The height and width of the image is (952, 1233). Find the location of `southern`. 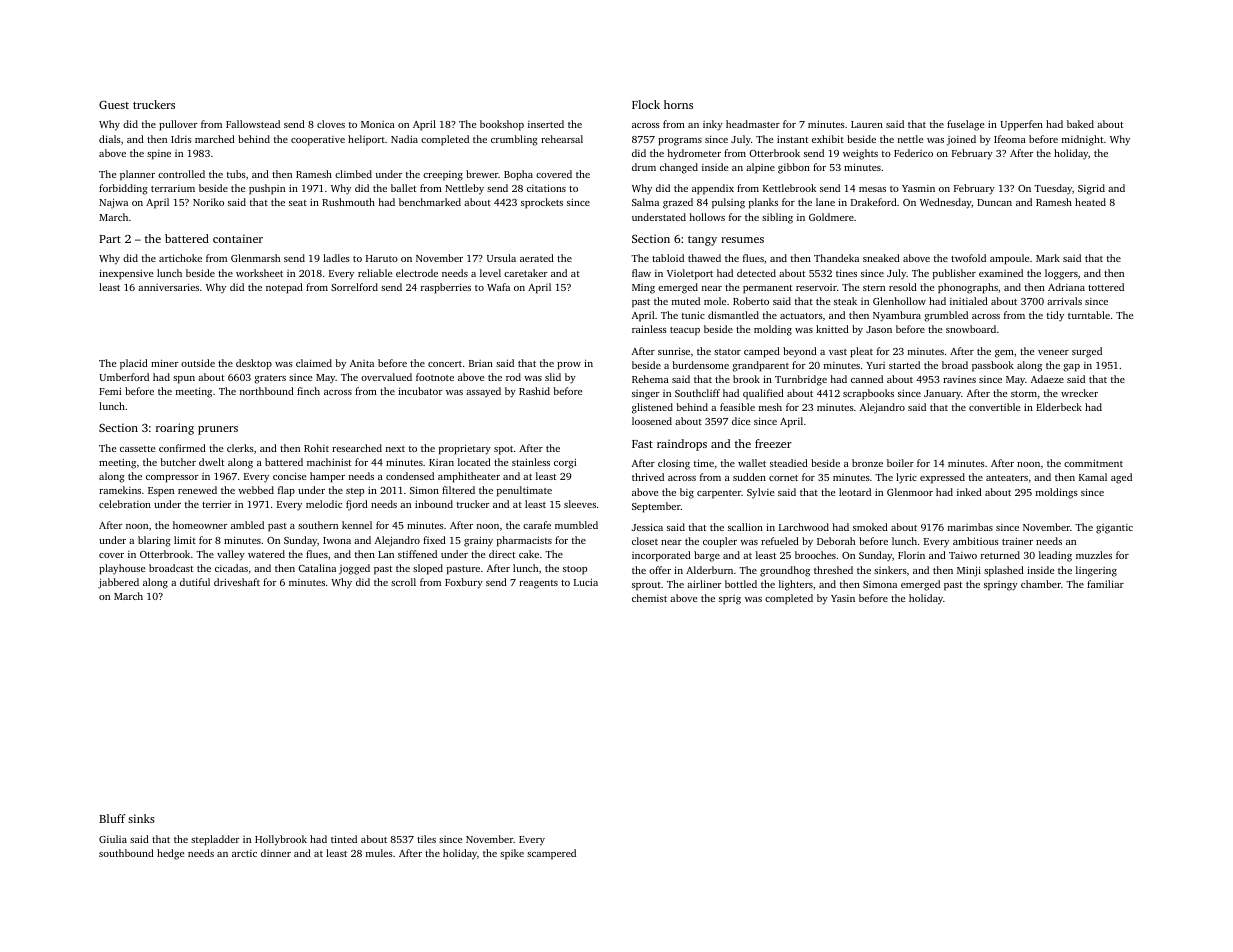

southern is located at coordinates (318, 525).
